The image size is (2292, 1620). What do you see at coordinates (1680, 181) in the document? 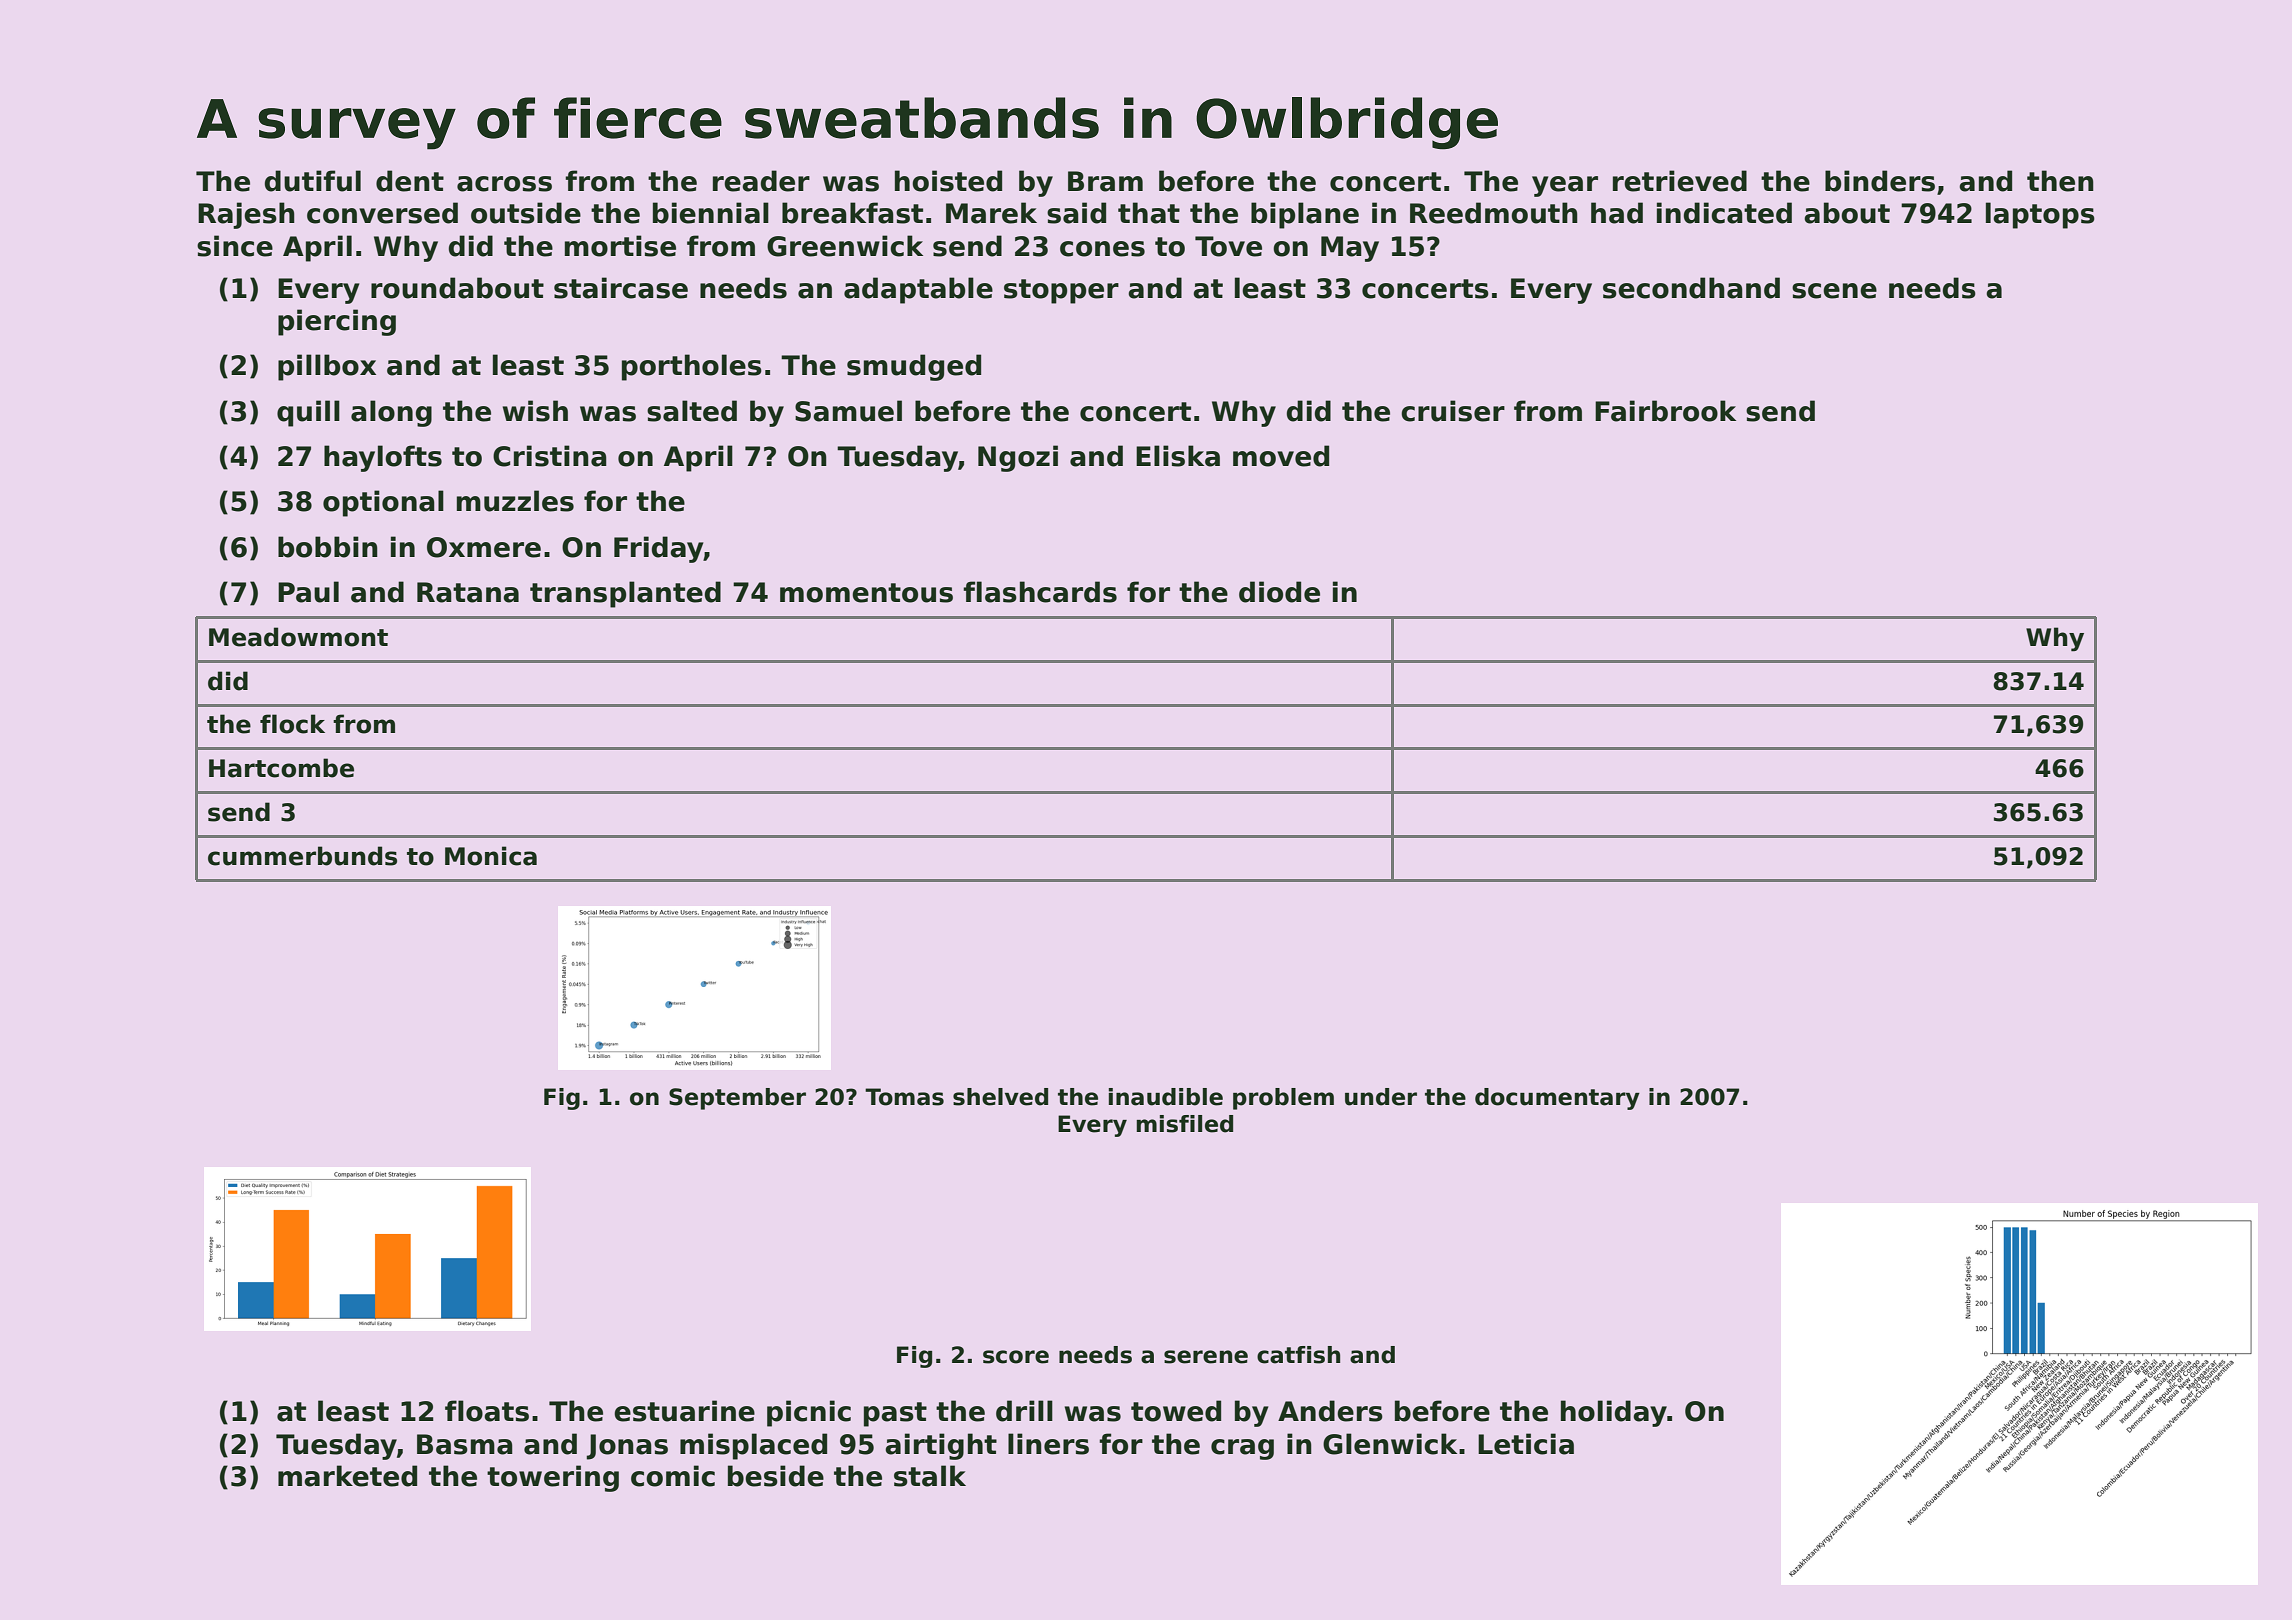
I see `retrieved` at bounding box center [1680, 181].
